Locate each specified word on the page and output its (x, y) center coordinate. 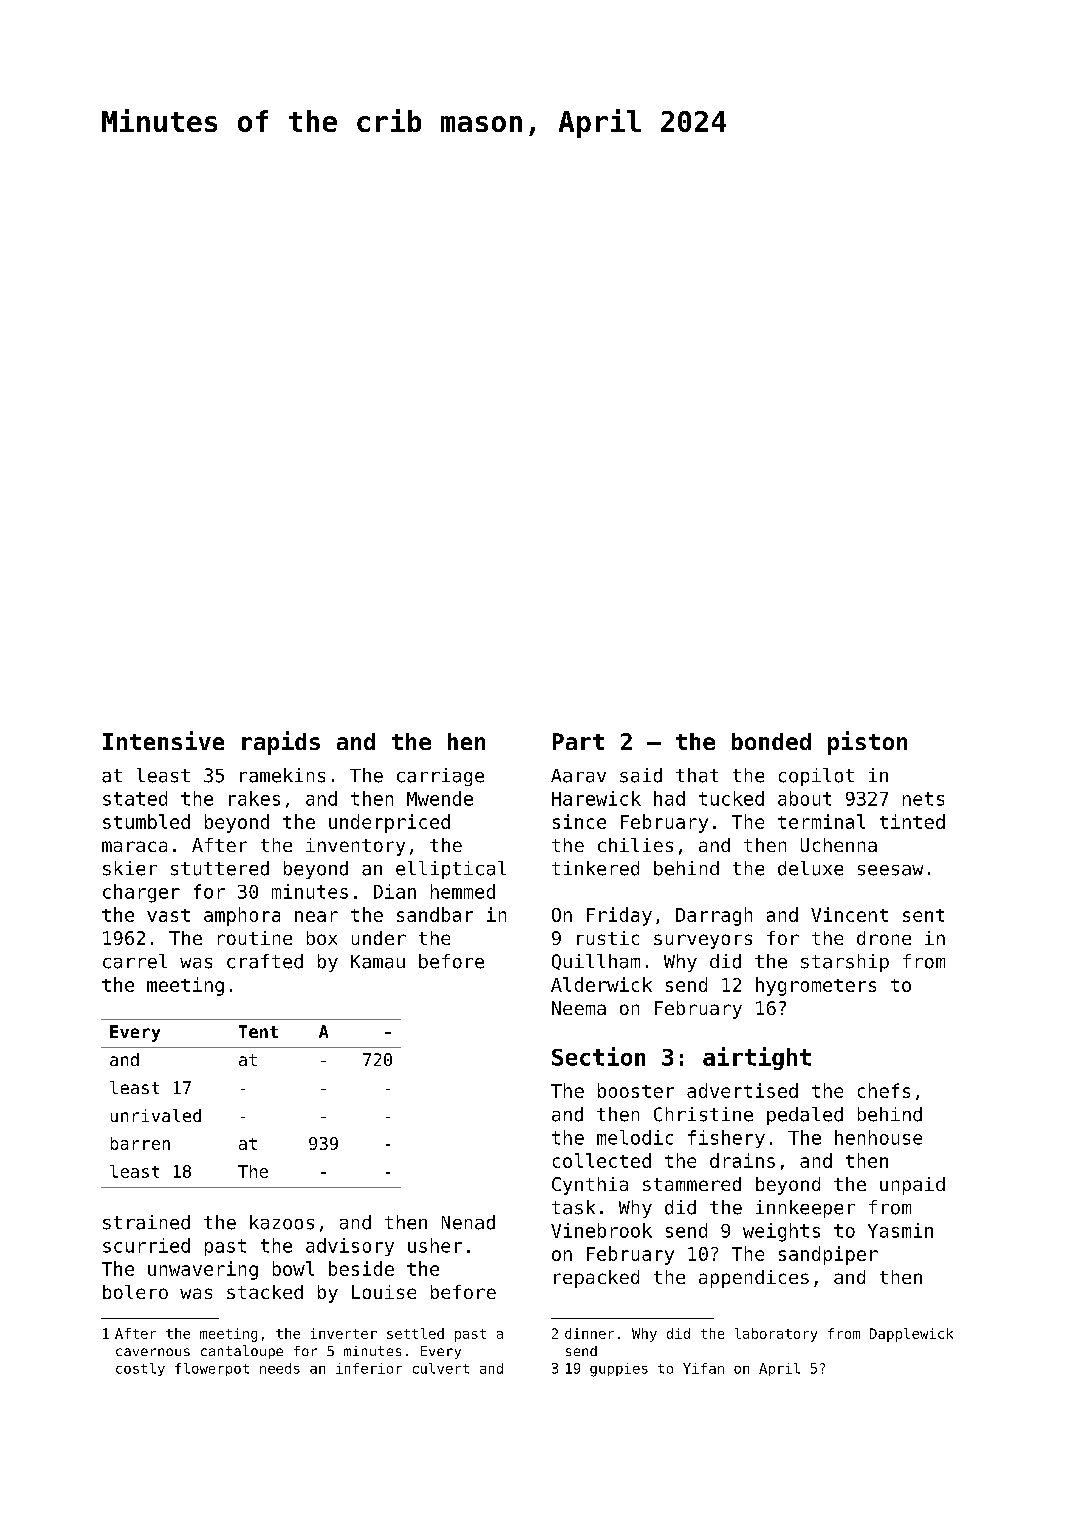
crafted (265, 961)
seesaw (890, 870)
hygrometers (816, 986)
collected (602, 1160)
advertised (742, 1090)
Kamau (378, 962)
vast (168, 915)
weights (781, 1232)
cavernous (153, 1352)
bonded (771, 741)
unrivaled (156, 1115)
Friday (619, 916)
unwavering (203, 1270)
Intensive (163, 740)
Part (578, 741)
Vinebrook (601, 1230)
